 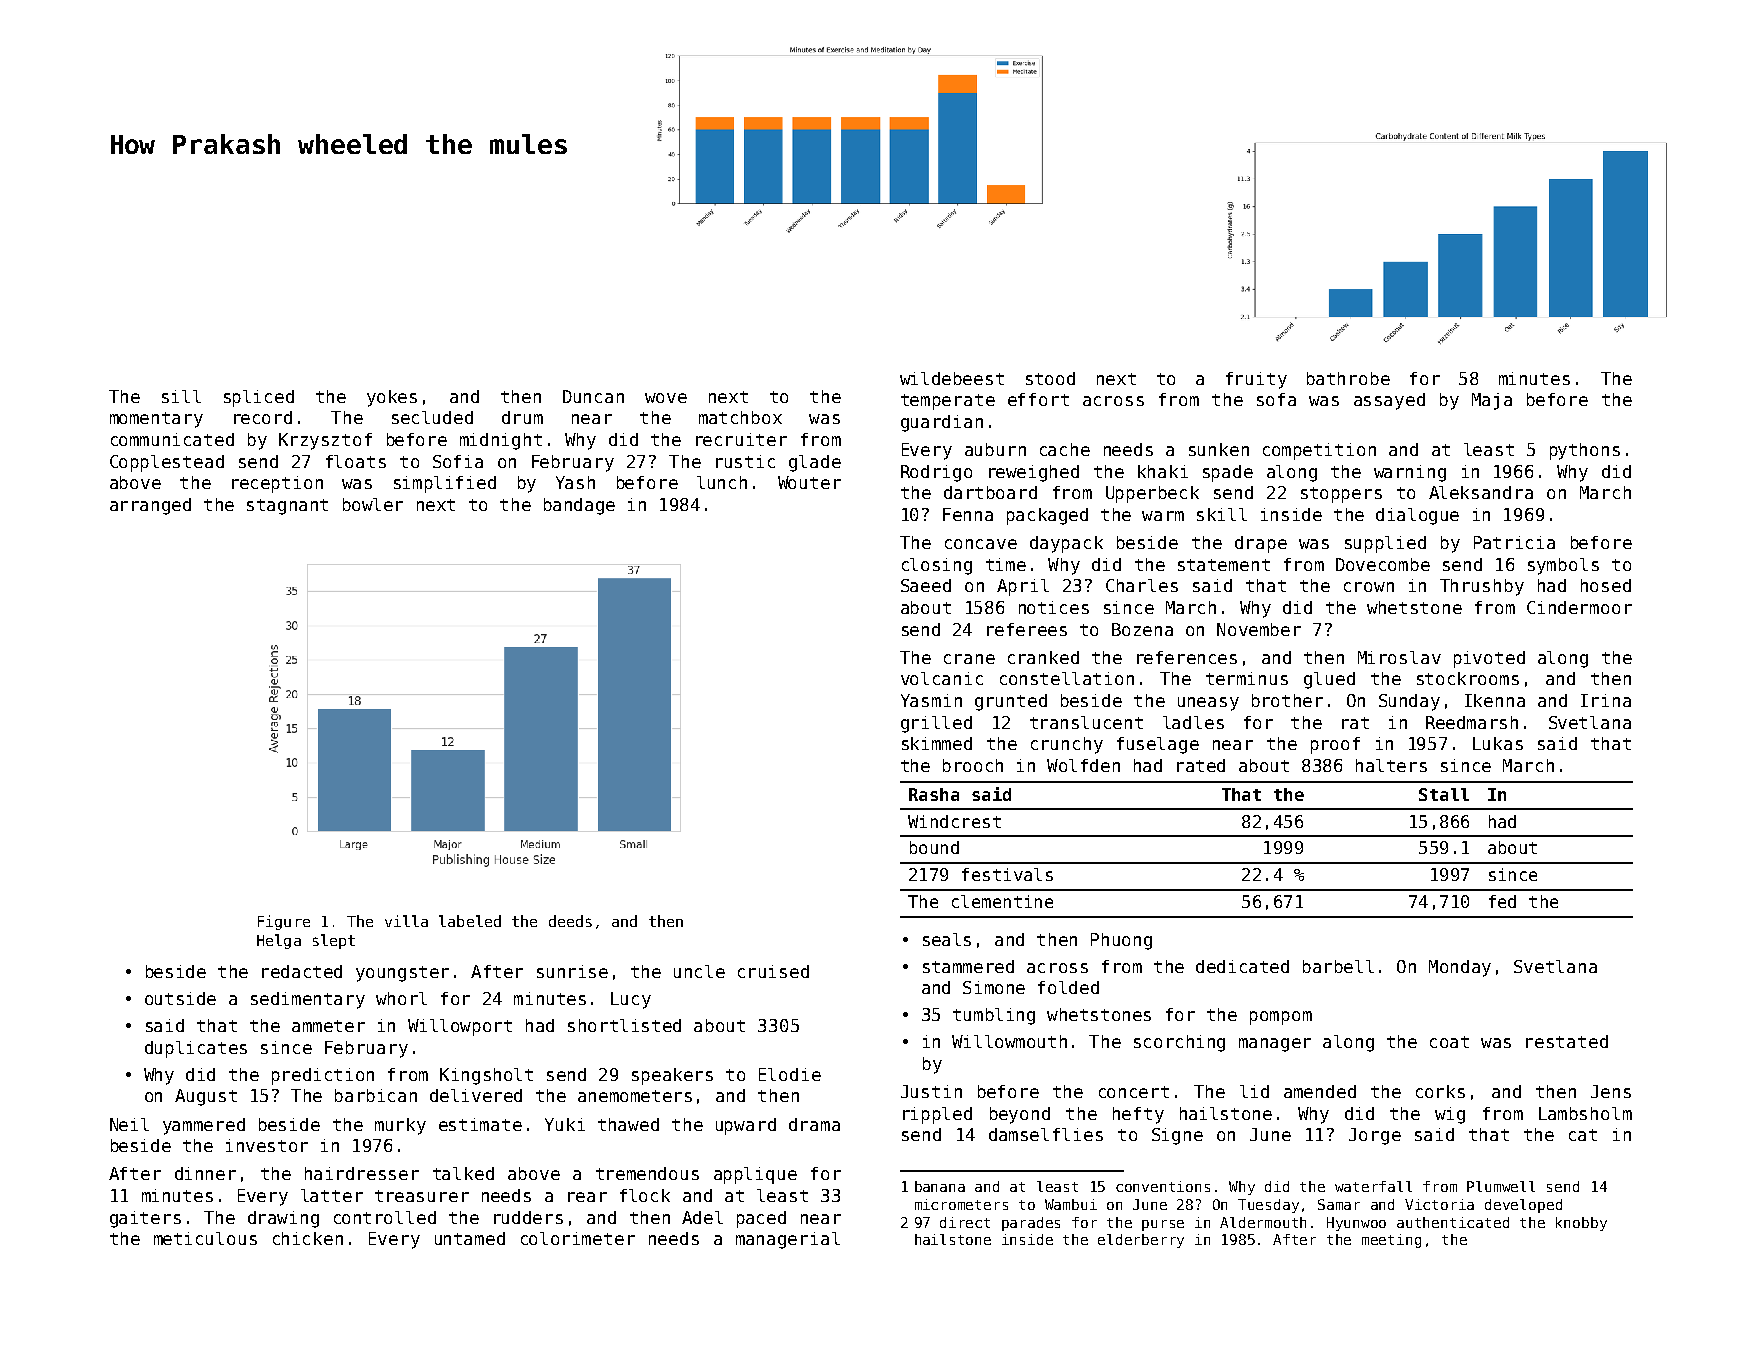 I want to click on volcanic, so click(x=942, y=678).
